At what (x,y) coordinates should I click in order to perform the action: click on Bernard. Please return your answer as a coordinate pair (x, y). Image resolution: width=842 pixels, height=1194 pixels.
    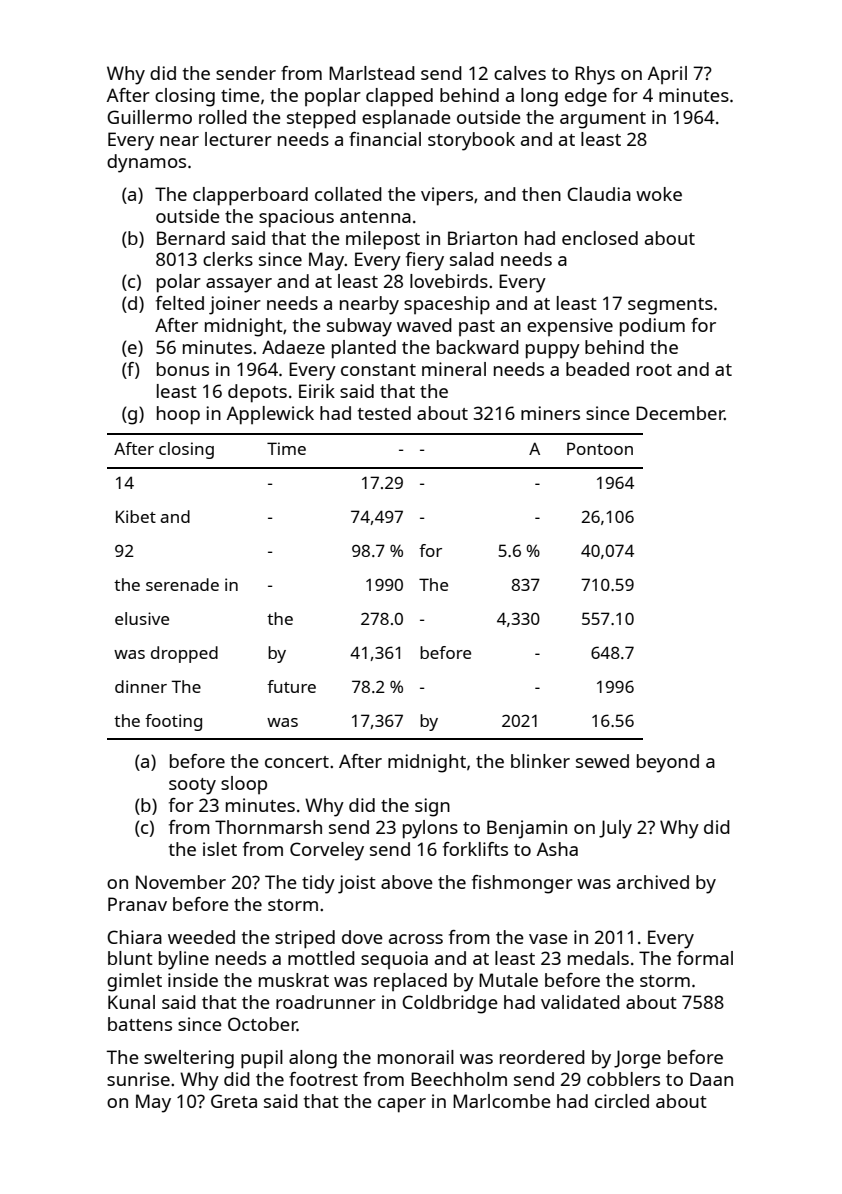
    Looking at the image, I should click on (191, 238).
